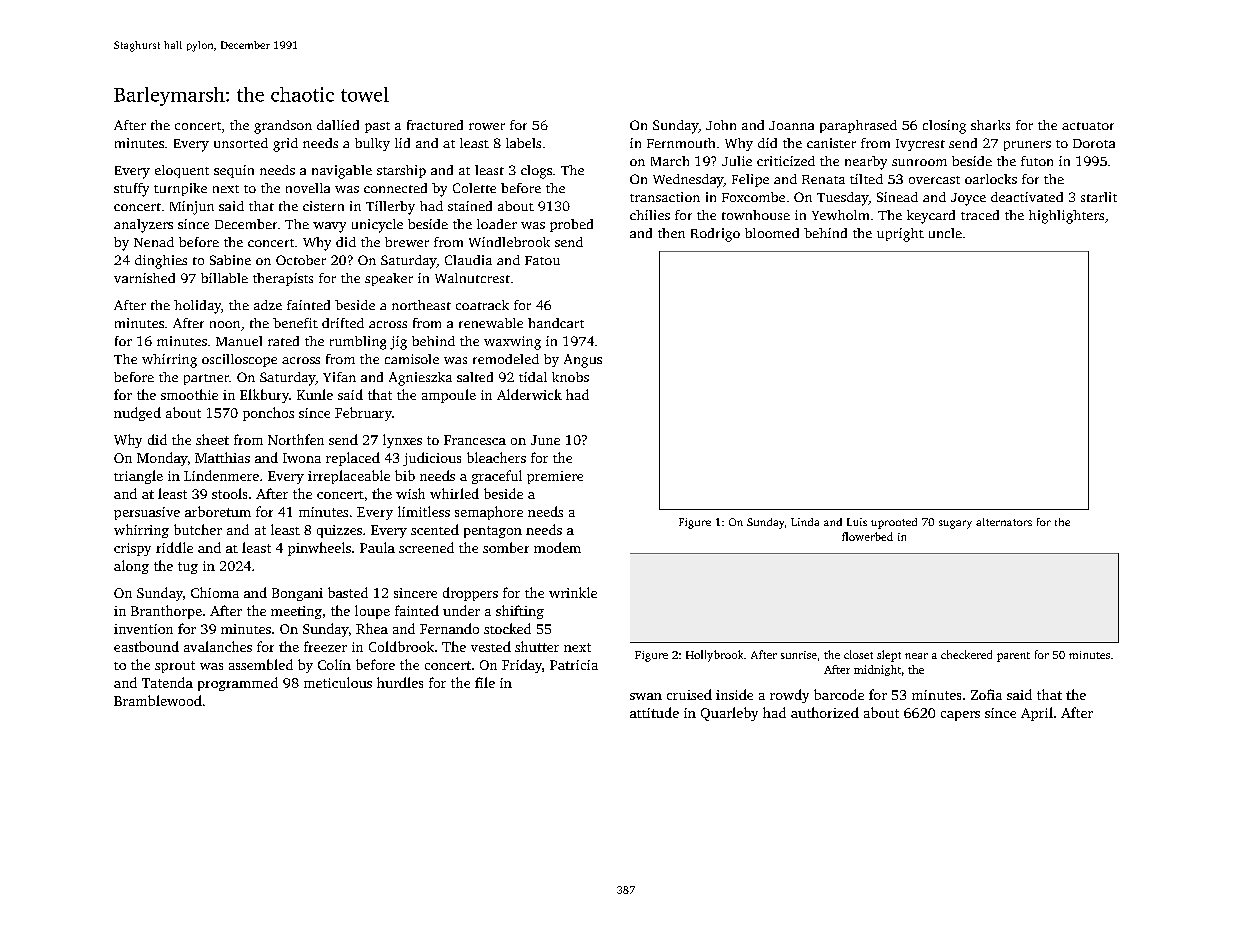 This screenshot has height=952, width=1233. What do you see at coordinates (721, 125) in the screenshot?
I see `John` at bounding box center [721, 125].
